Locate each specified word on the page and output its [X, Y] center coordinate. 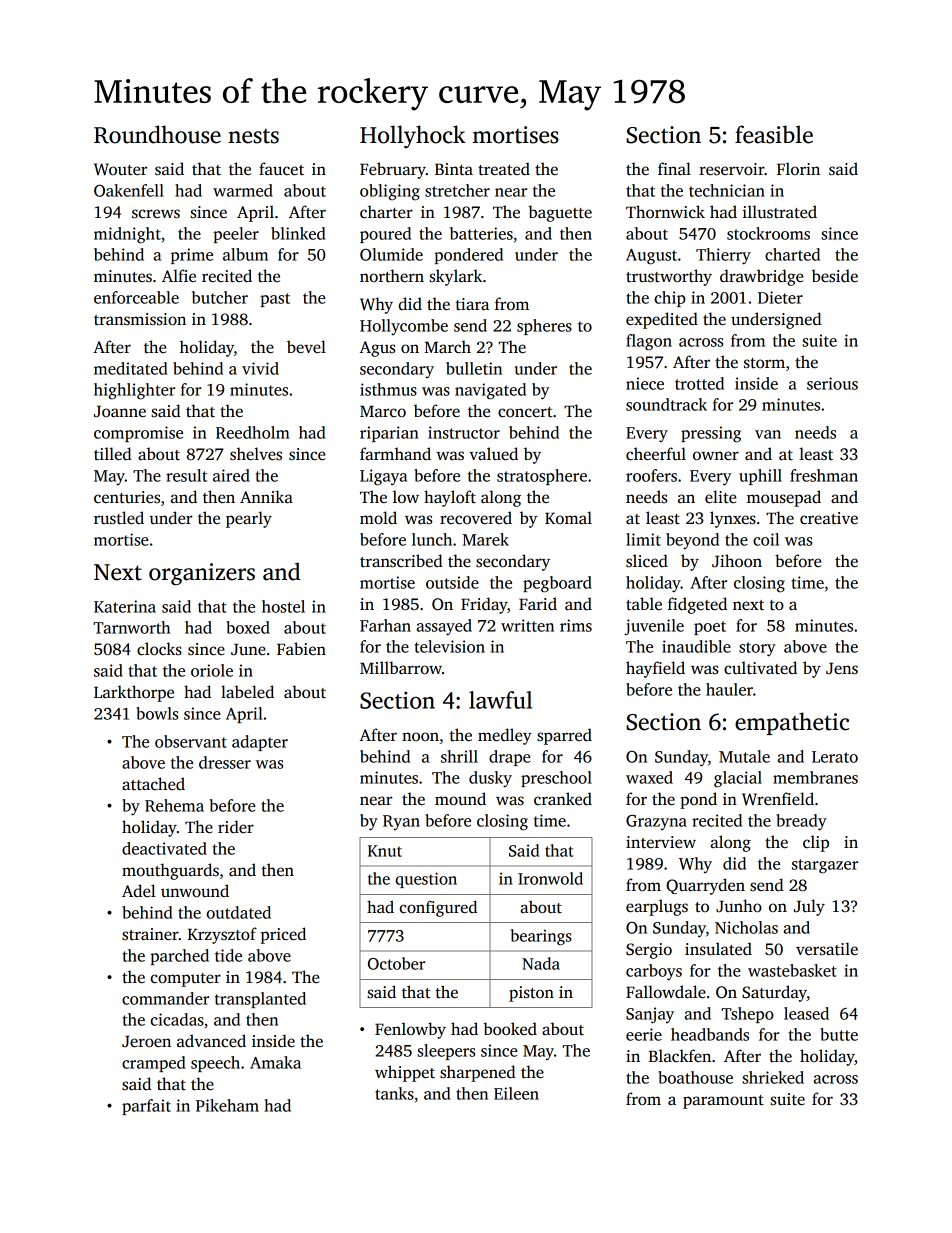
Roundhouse [157, 134]
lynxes [733, 519]
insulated [718, 949]
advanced [211, 1041]
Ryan [401, 822]
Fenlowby [410, 1030]
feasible [774, 134]
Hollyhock [413, 137]
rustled [119, 518]
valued [493, 453]
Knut [385, 851]
